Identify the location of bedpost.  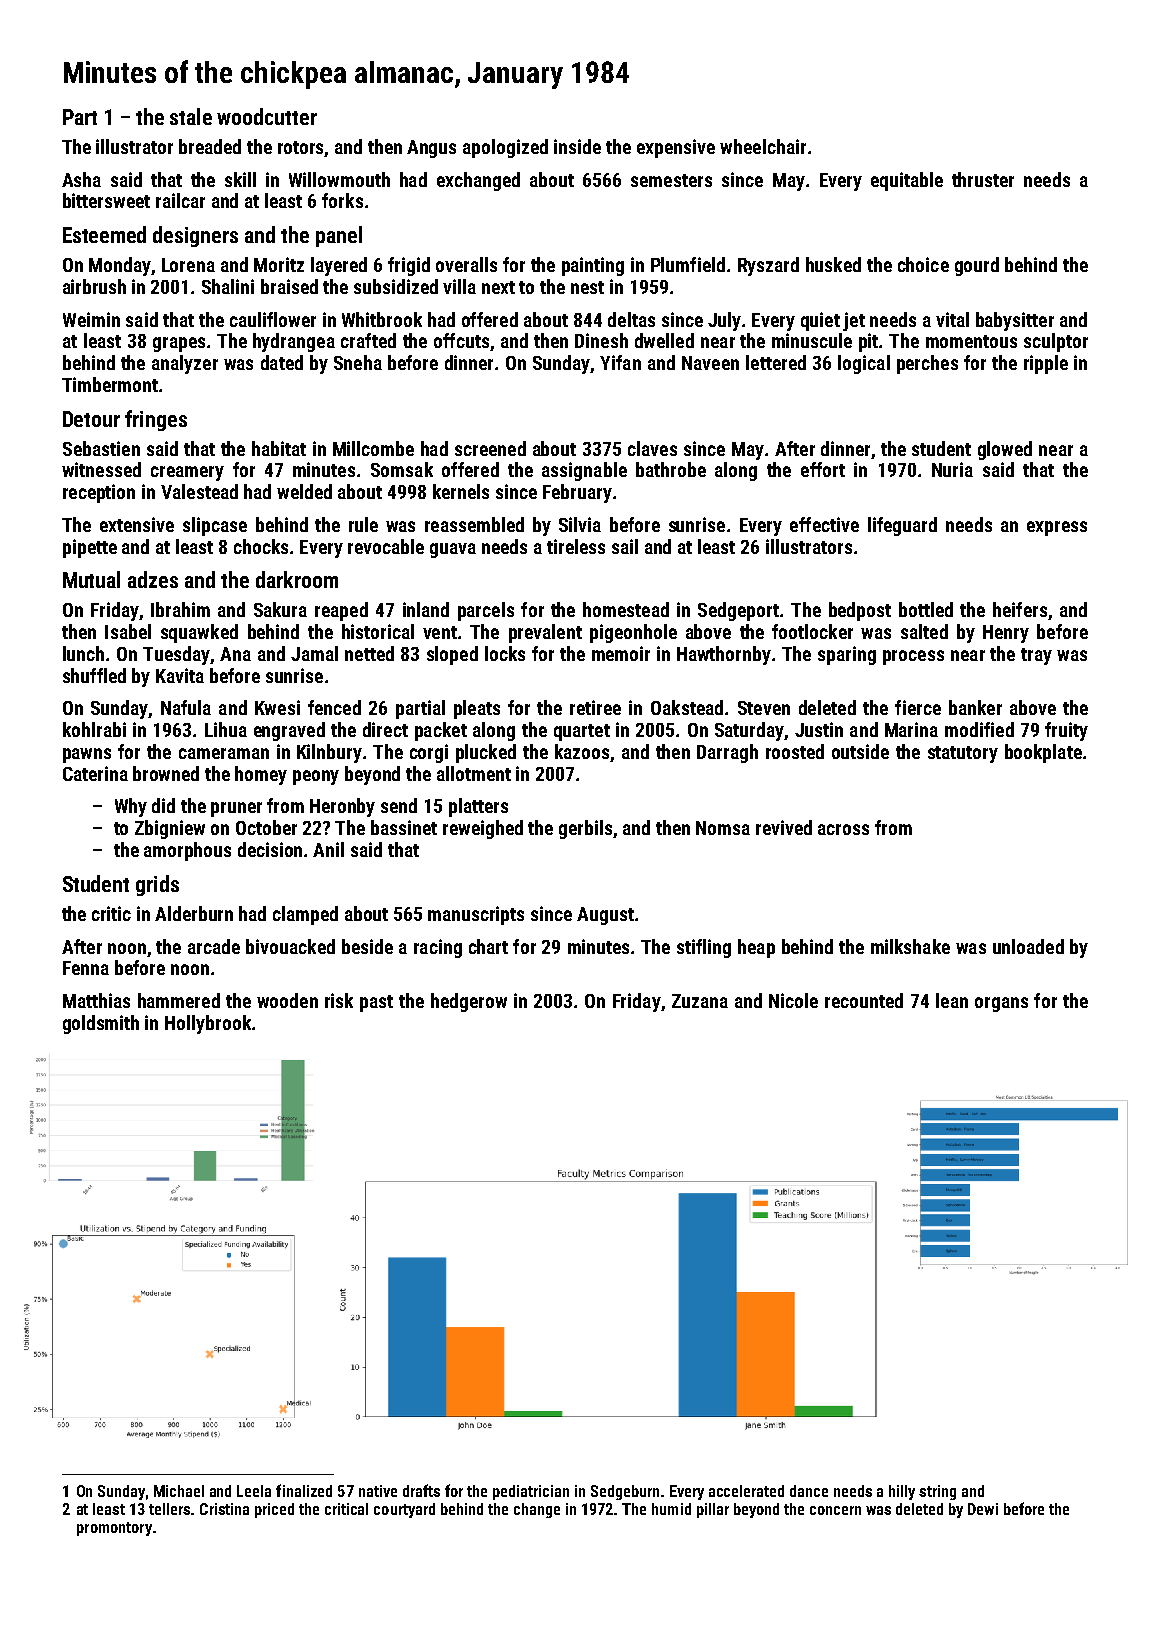
(860, 611).
